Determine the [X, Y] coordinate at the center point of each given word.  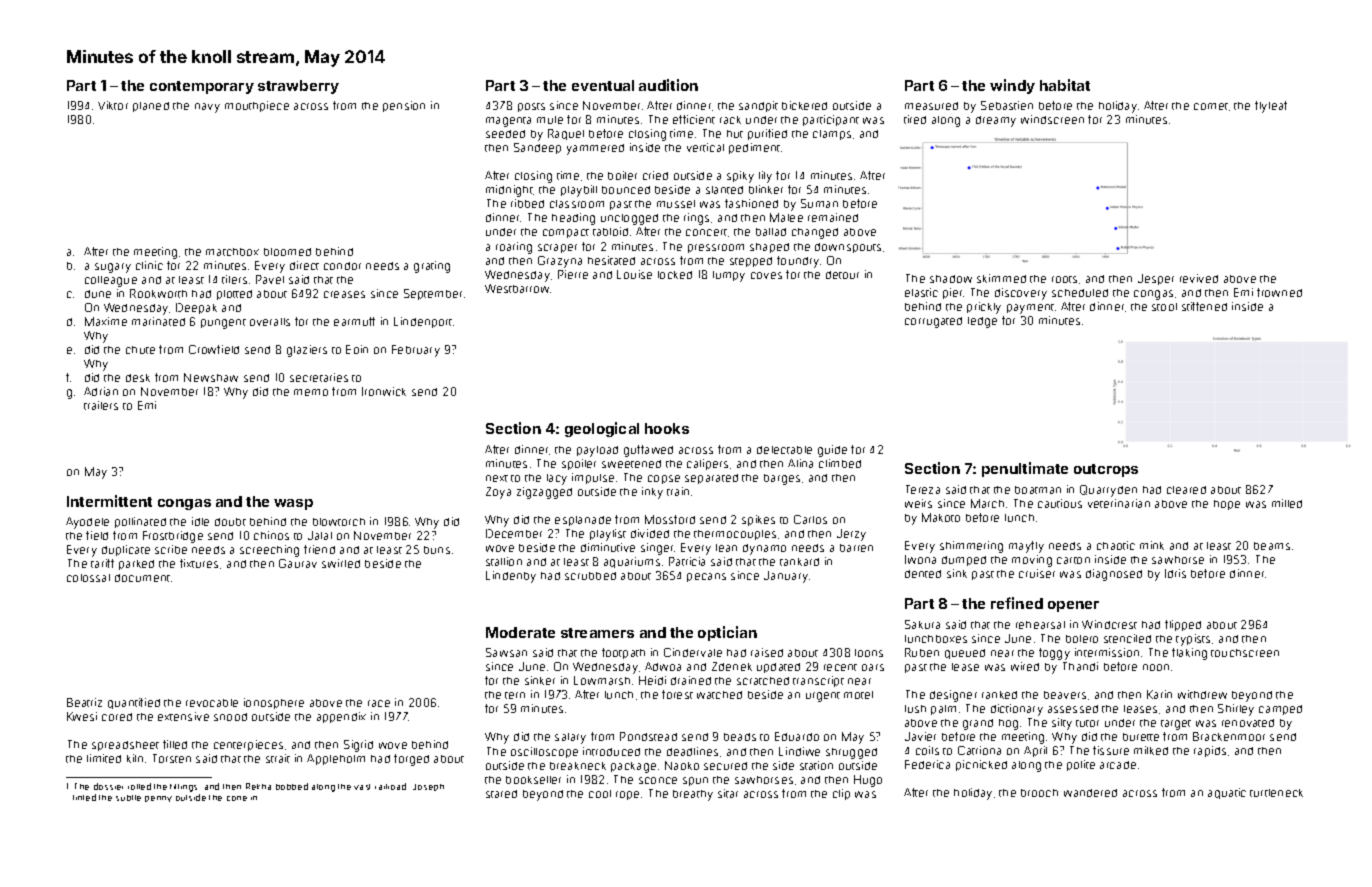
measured [931, 106]
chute [140, 350]
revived [1199, 278]
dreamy [996, 121]
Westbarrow [518, 288]
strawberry [298, 87]
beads [740, 737]
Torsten [172, 758]
